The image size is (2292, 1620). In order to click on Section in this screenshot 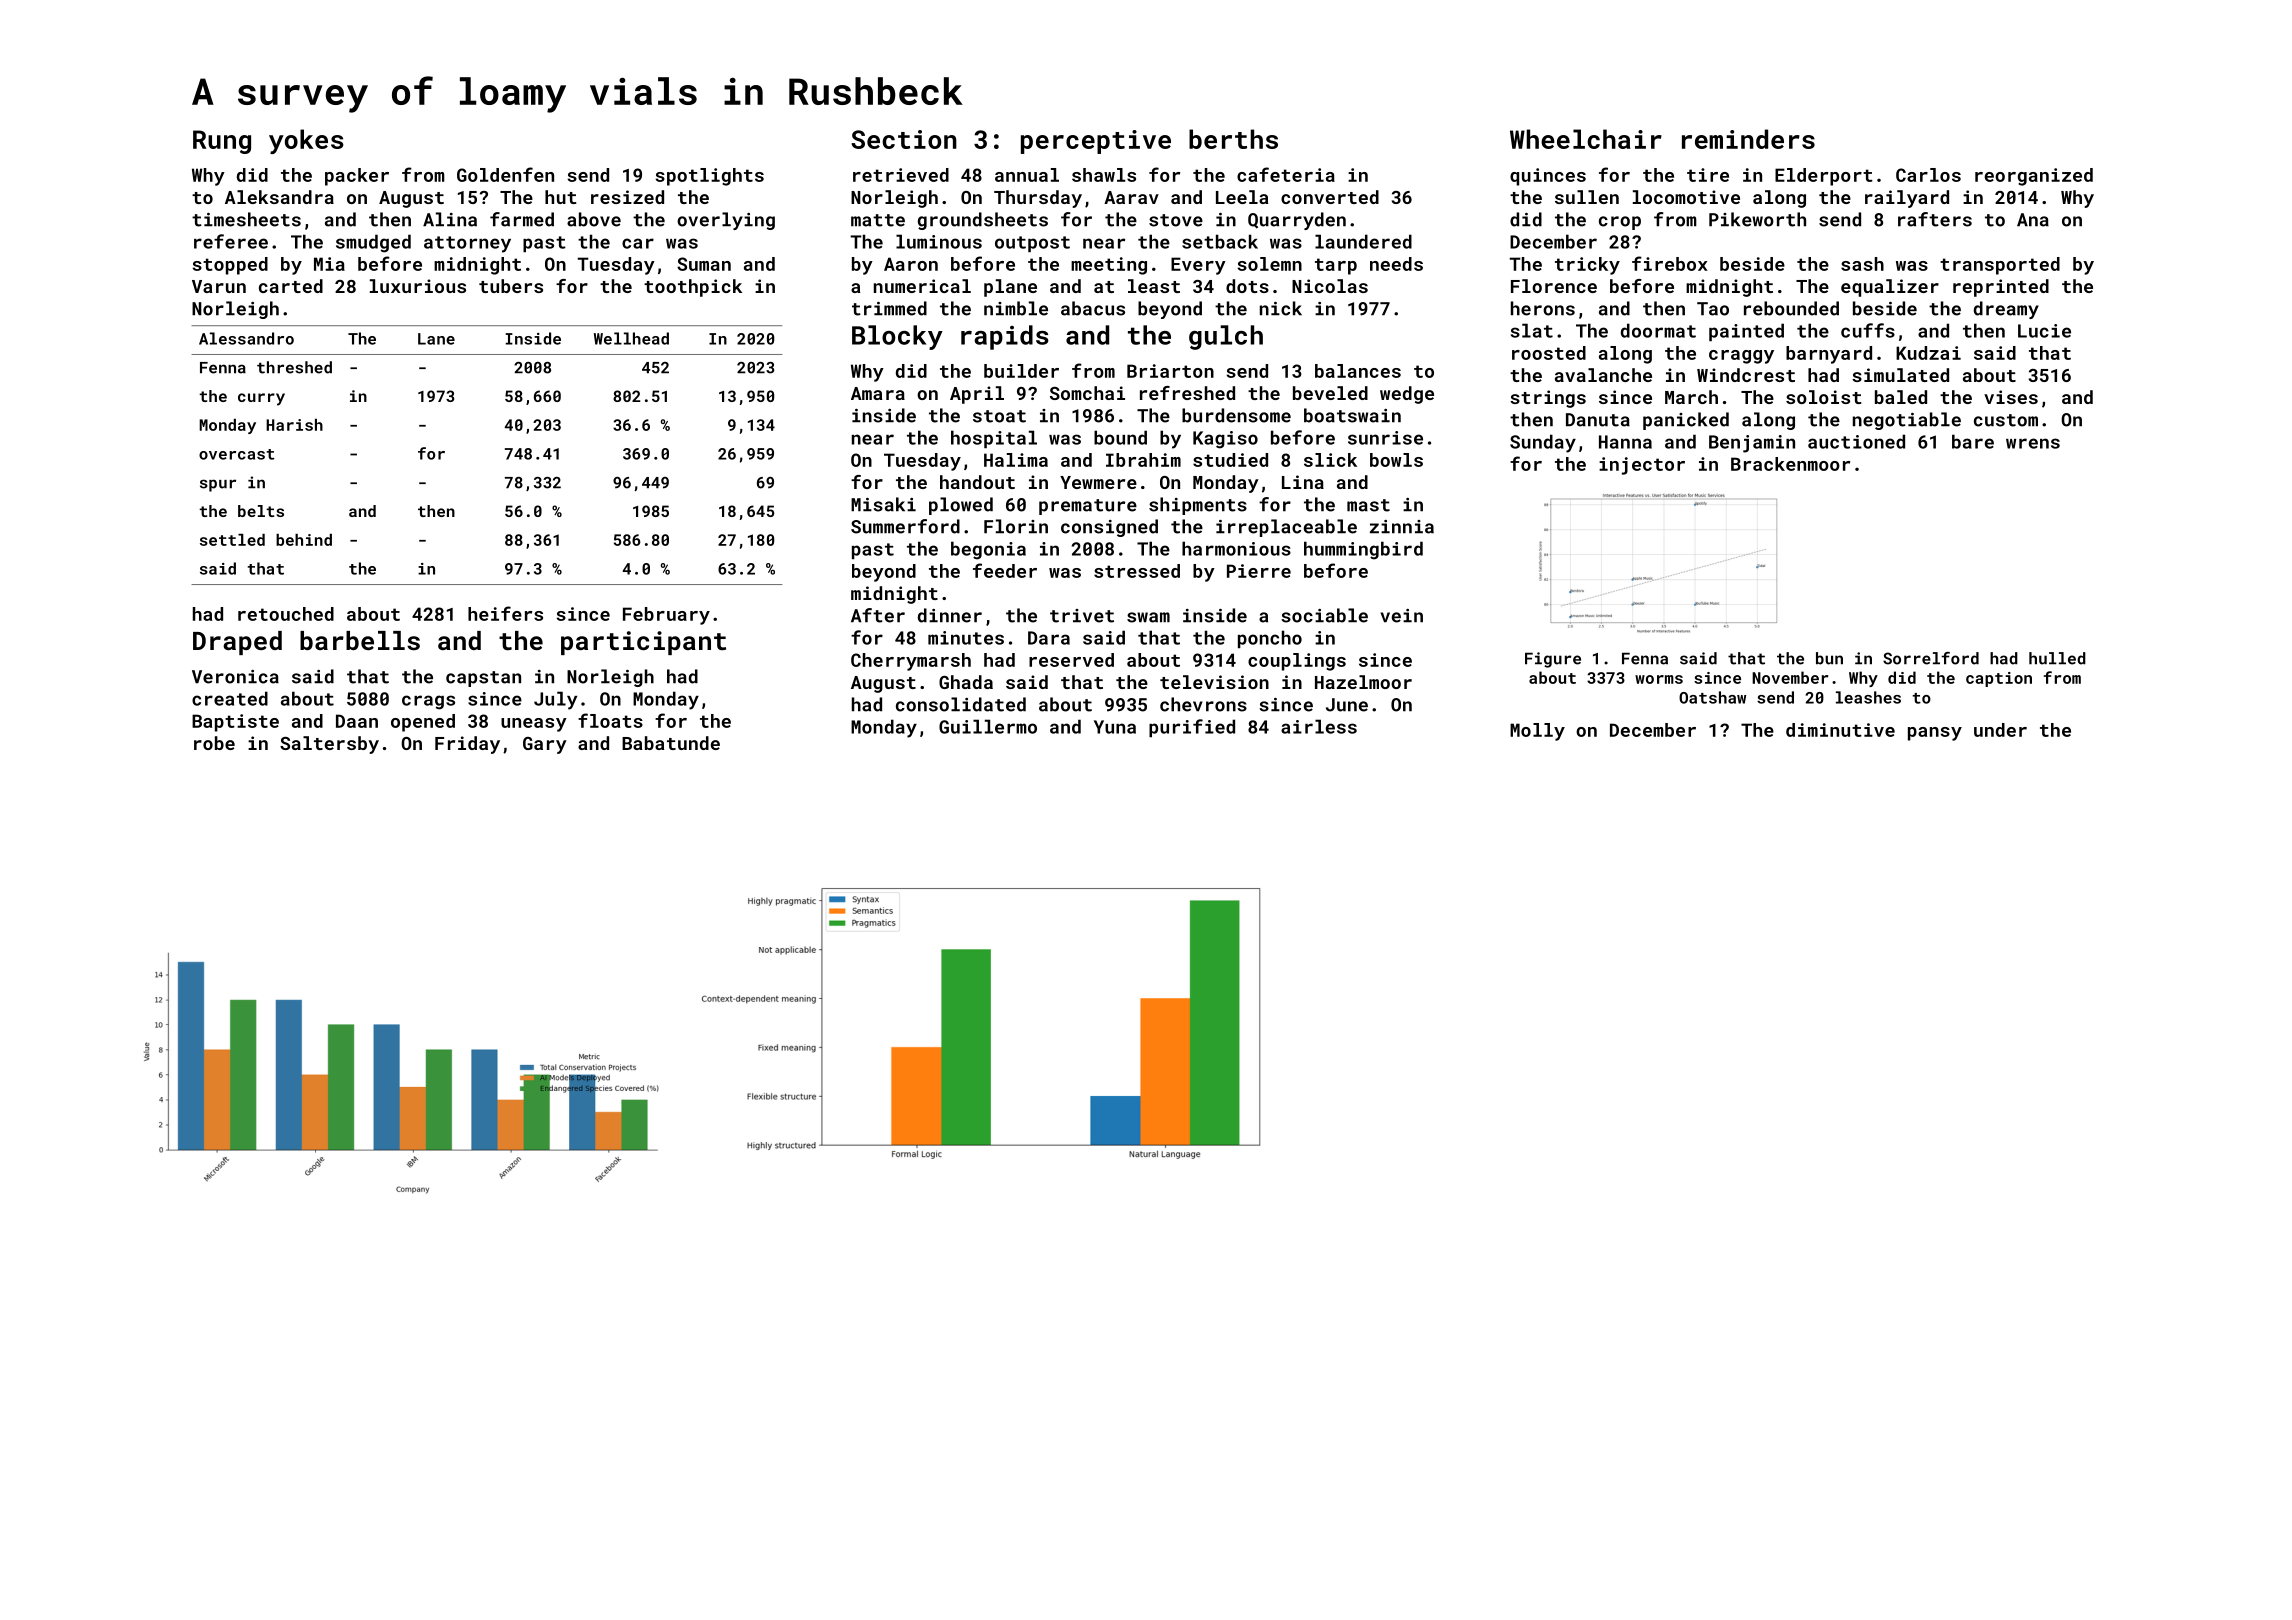, I will do `click(904, 139)`.
